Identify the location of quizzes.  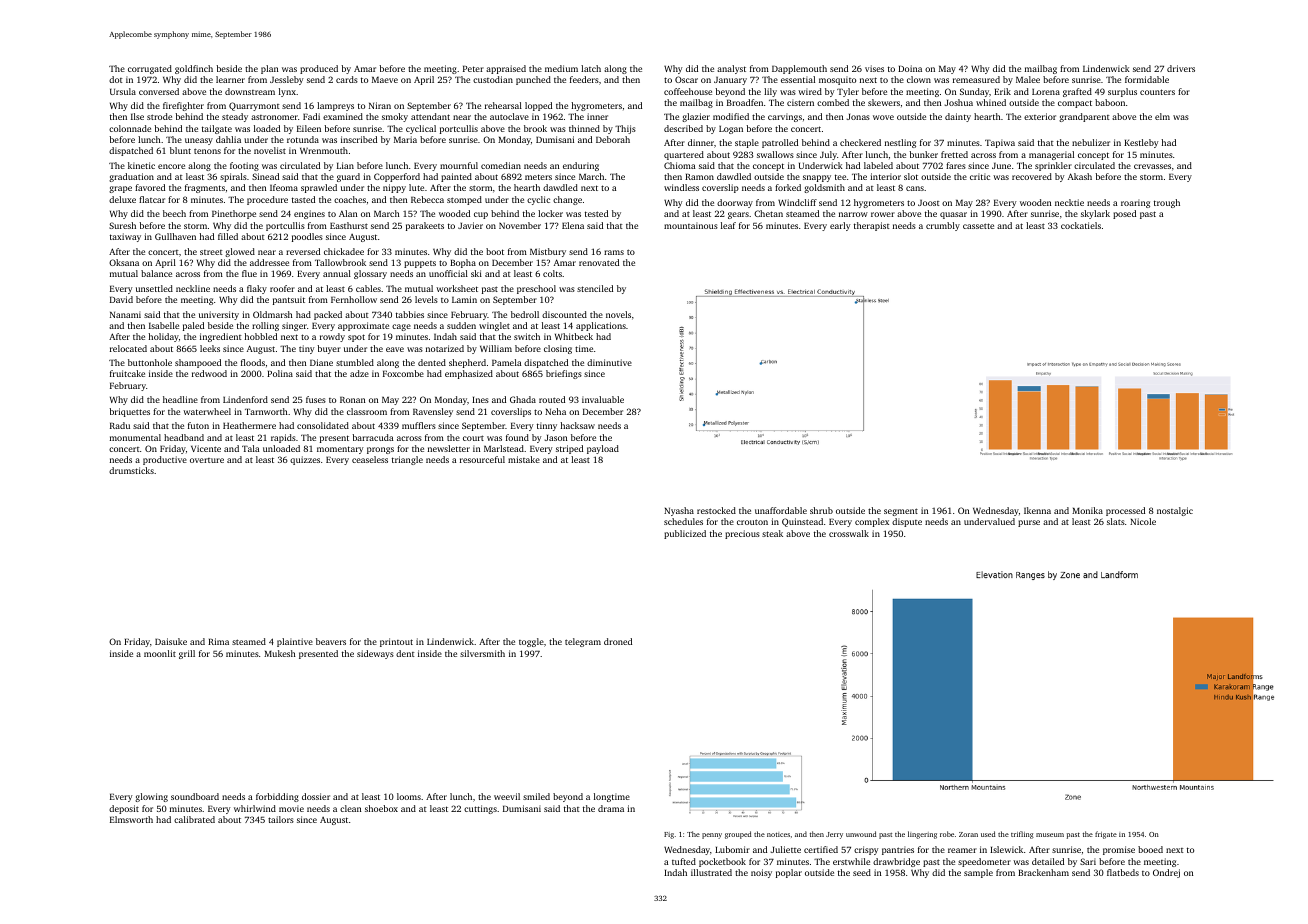
(305, 460).
